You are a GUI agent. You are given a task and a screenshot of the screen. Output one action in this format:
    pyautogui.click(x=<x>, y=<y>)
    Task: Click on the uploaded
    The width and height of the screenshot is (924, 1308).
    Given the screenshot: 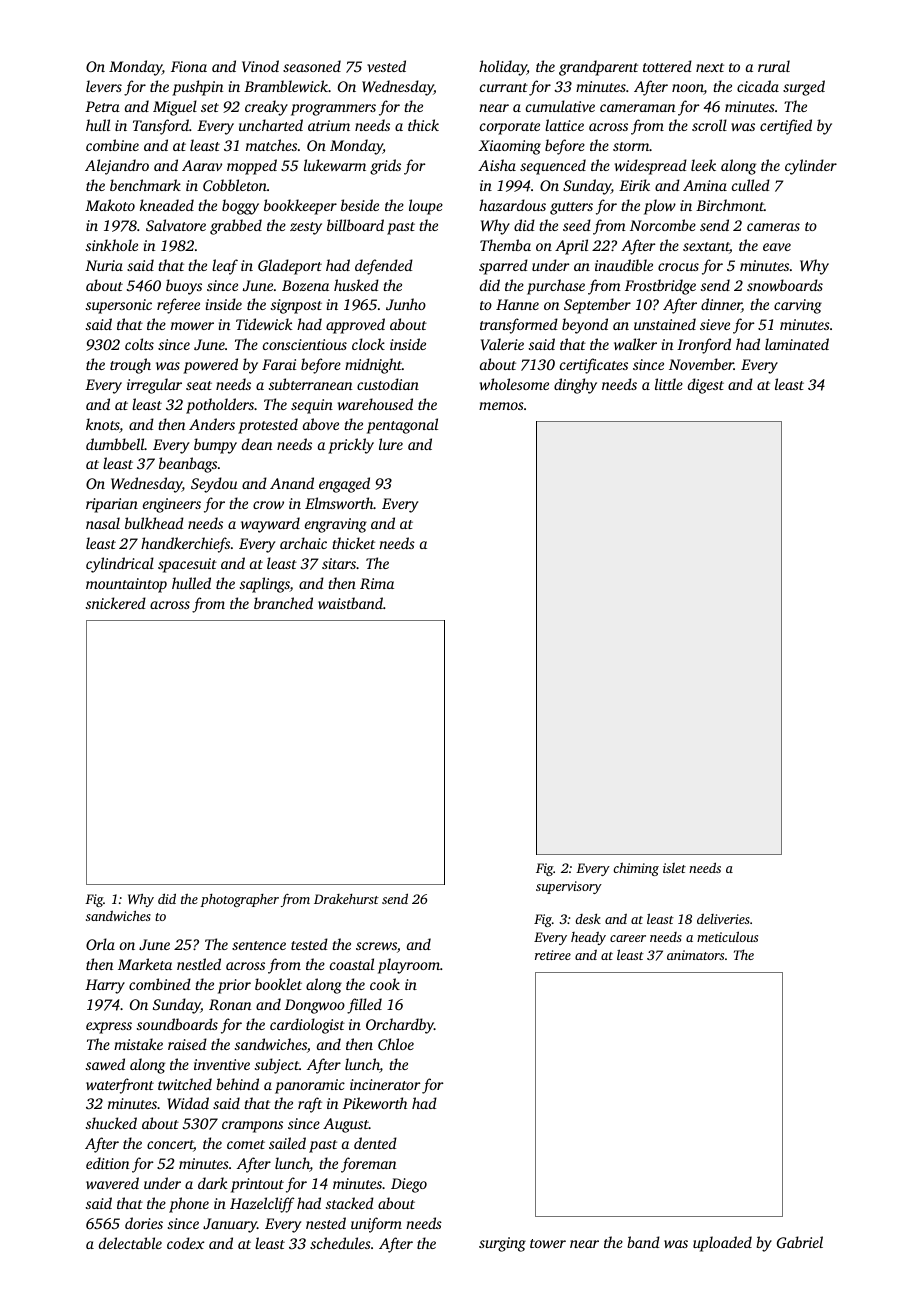 What is the action you would take?
    pyautogui.click(x=722, y=1244)
